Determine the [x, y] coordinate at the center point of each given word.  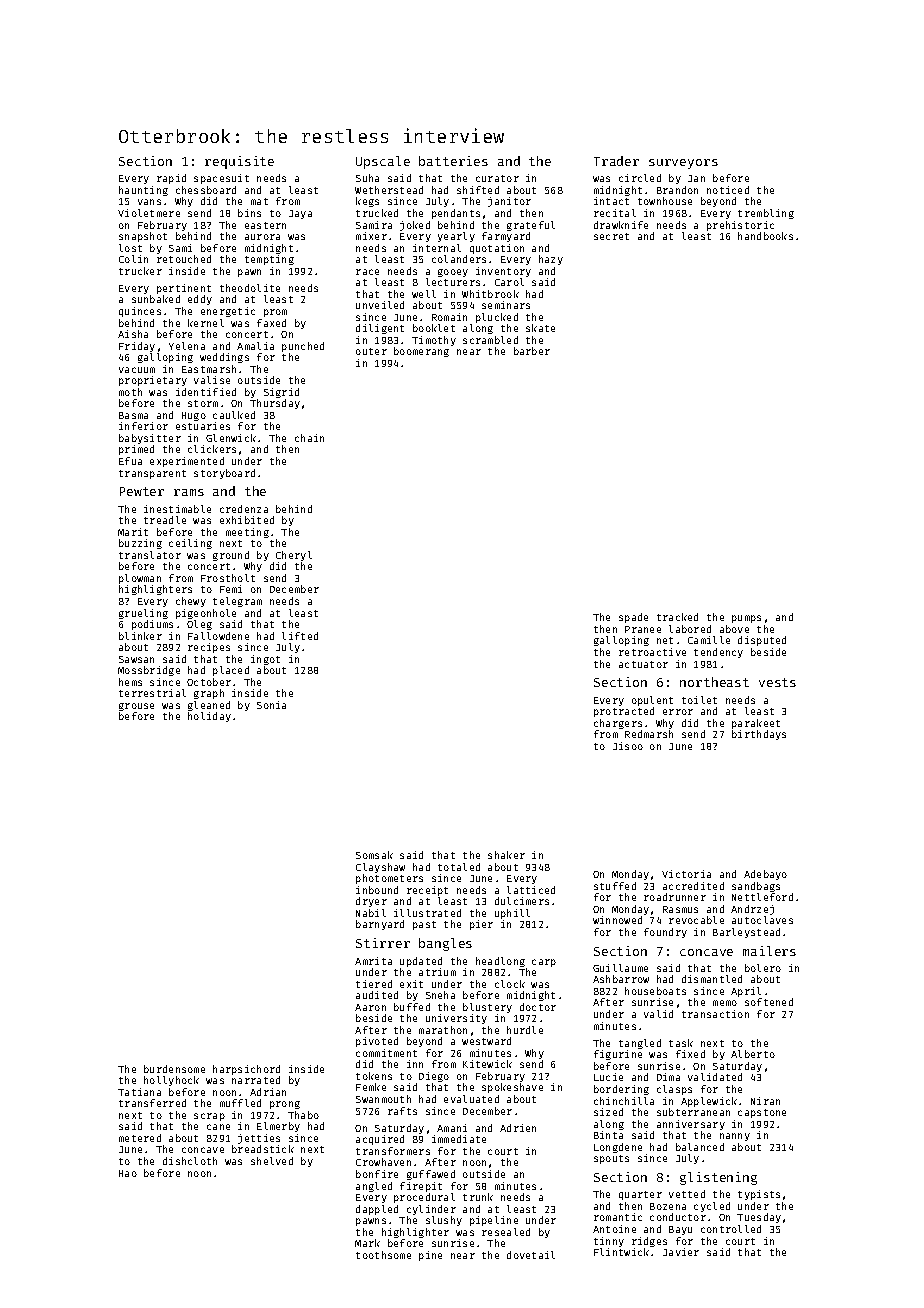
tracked [677, 617]
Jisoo [628, 746]
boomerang [421, 352]
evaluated [471, 1099]
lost [130, 248]
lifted [300, 636]
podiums [152, 625]
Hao [128, 1173]
